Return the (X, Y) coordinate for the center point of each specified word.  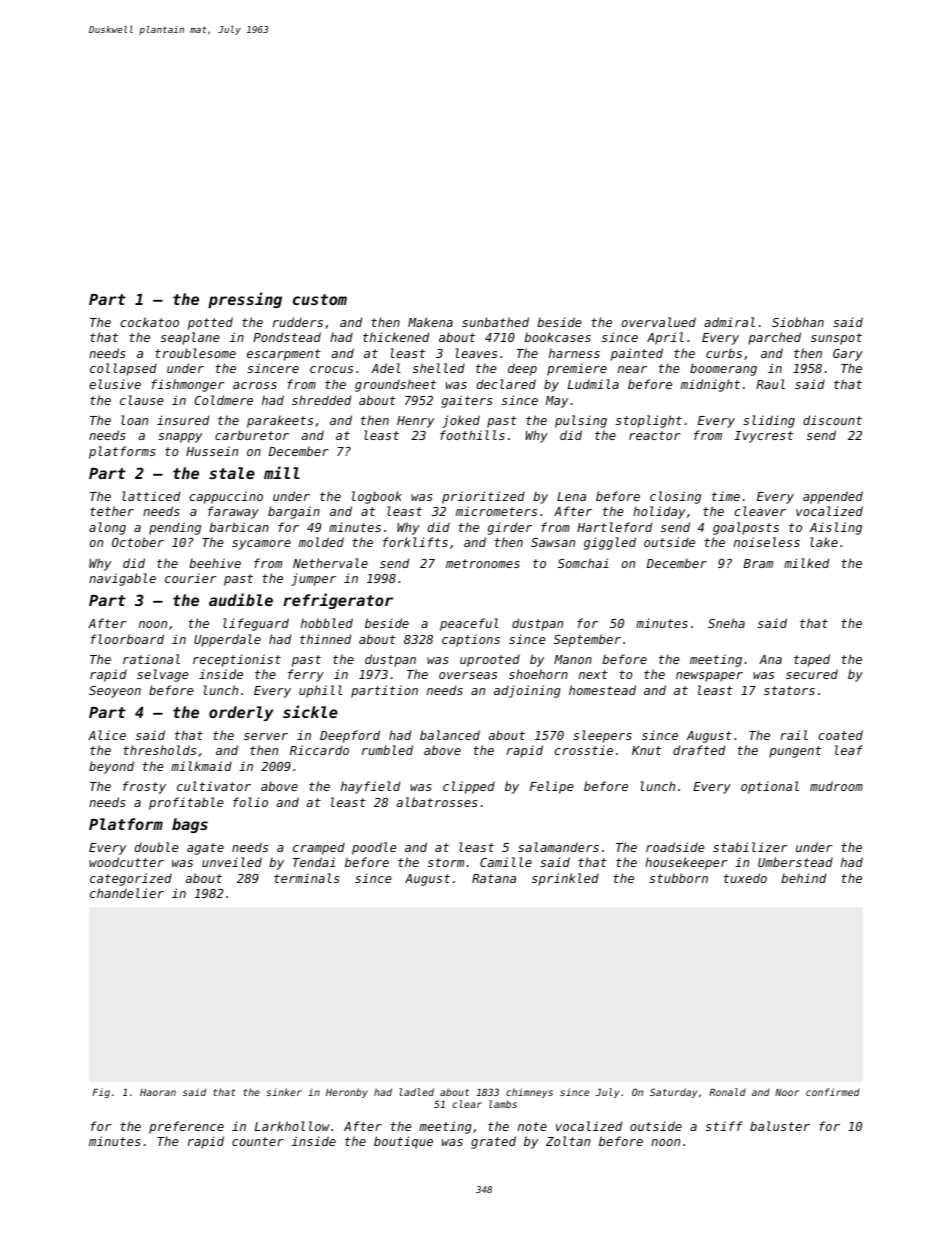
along (107, 528)
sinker (284, 1092)
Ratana (494, 878)
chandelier (127, 893)
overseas (468, 675)
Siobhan (798, 322)
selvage (163, 675)
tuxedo (745, 878)
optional (770, 787)
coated (840, 735)
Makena (430, 322)
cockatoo (149, 322)
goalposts (746, 528)
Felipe (552, 787)
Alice (107, 735)
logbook (377, 497)
